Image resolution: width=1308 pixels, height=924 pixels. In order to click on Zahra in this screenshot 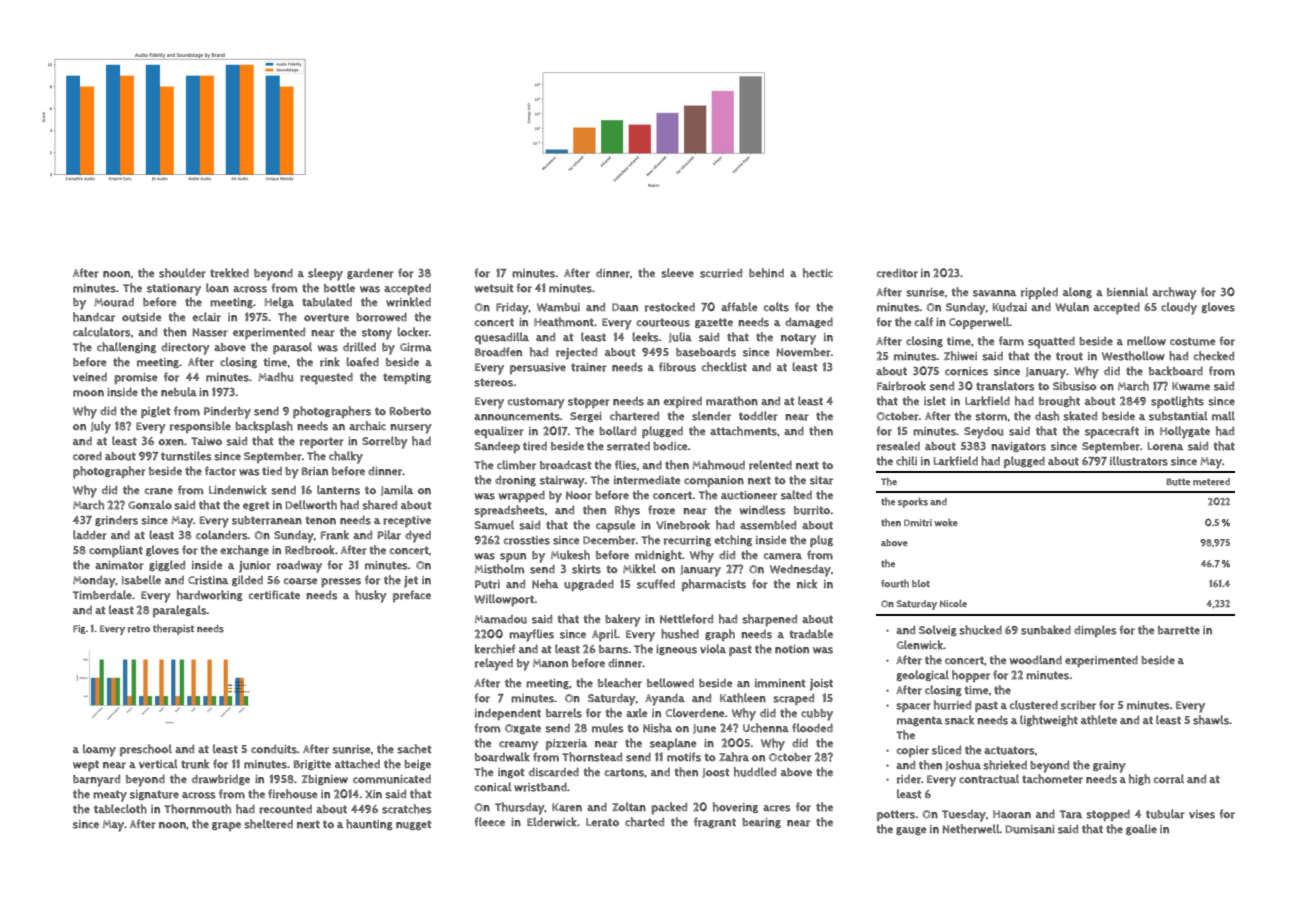, I will do `click(734, 757)`.
